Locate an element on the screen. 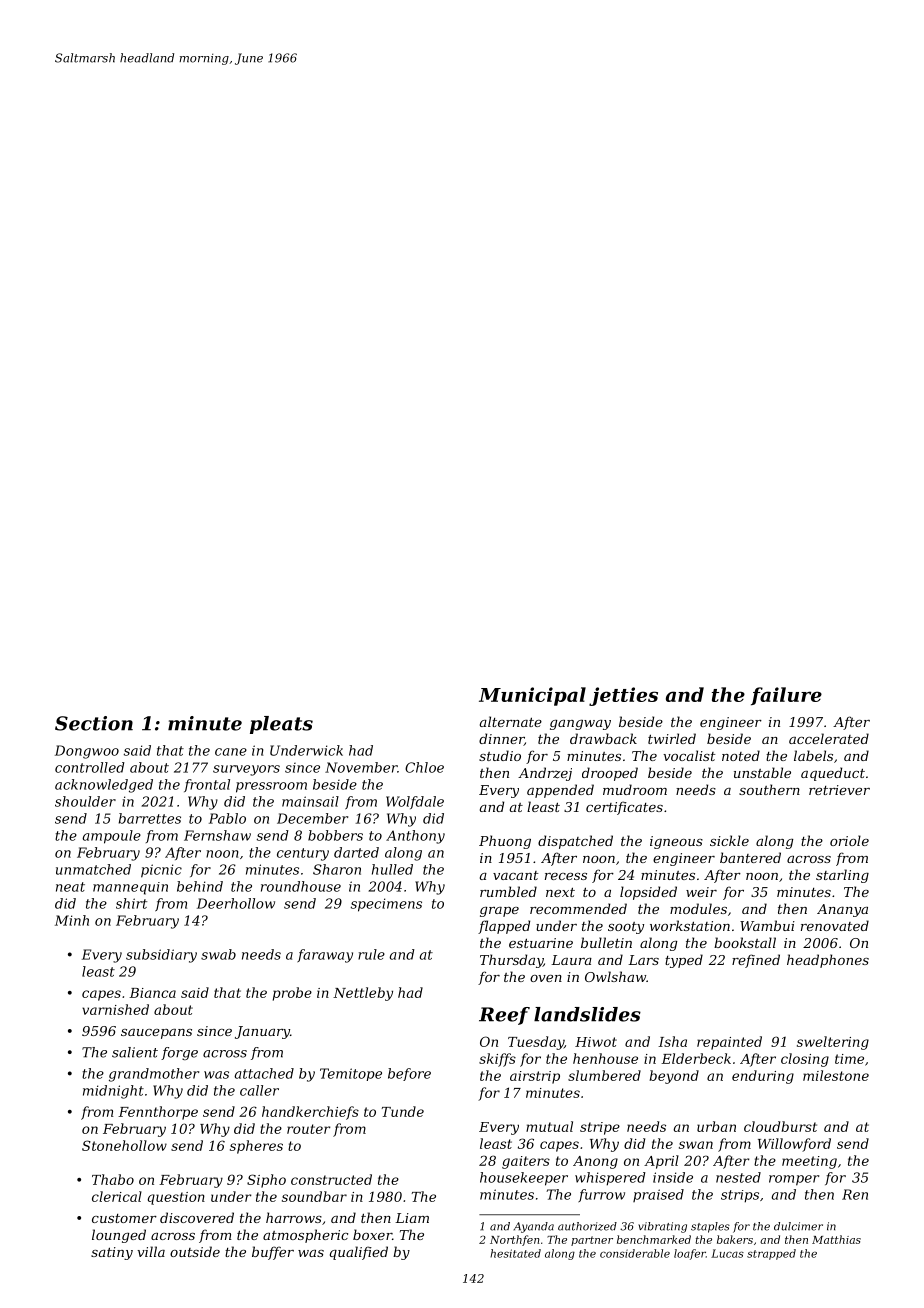  flapped is located at coordinates (504, 927).
